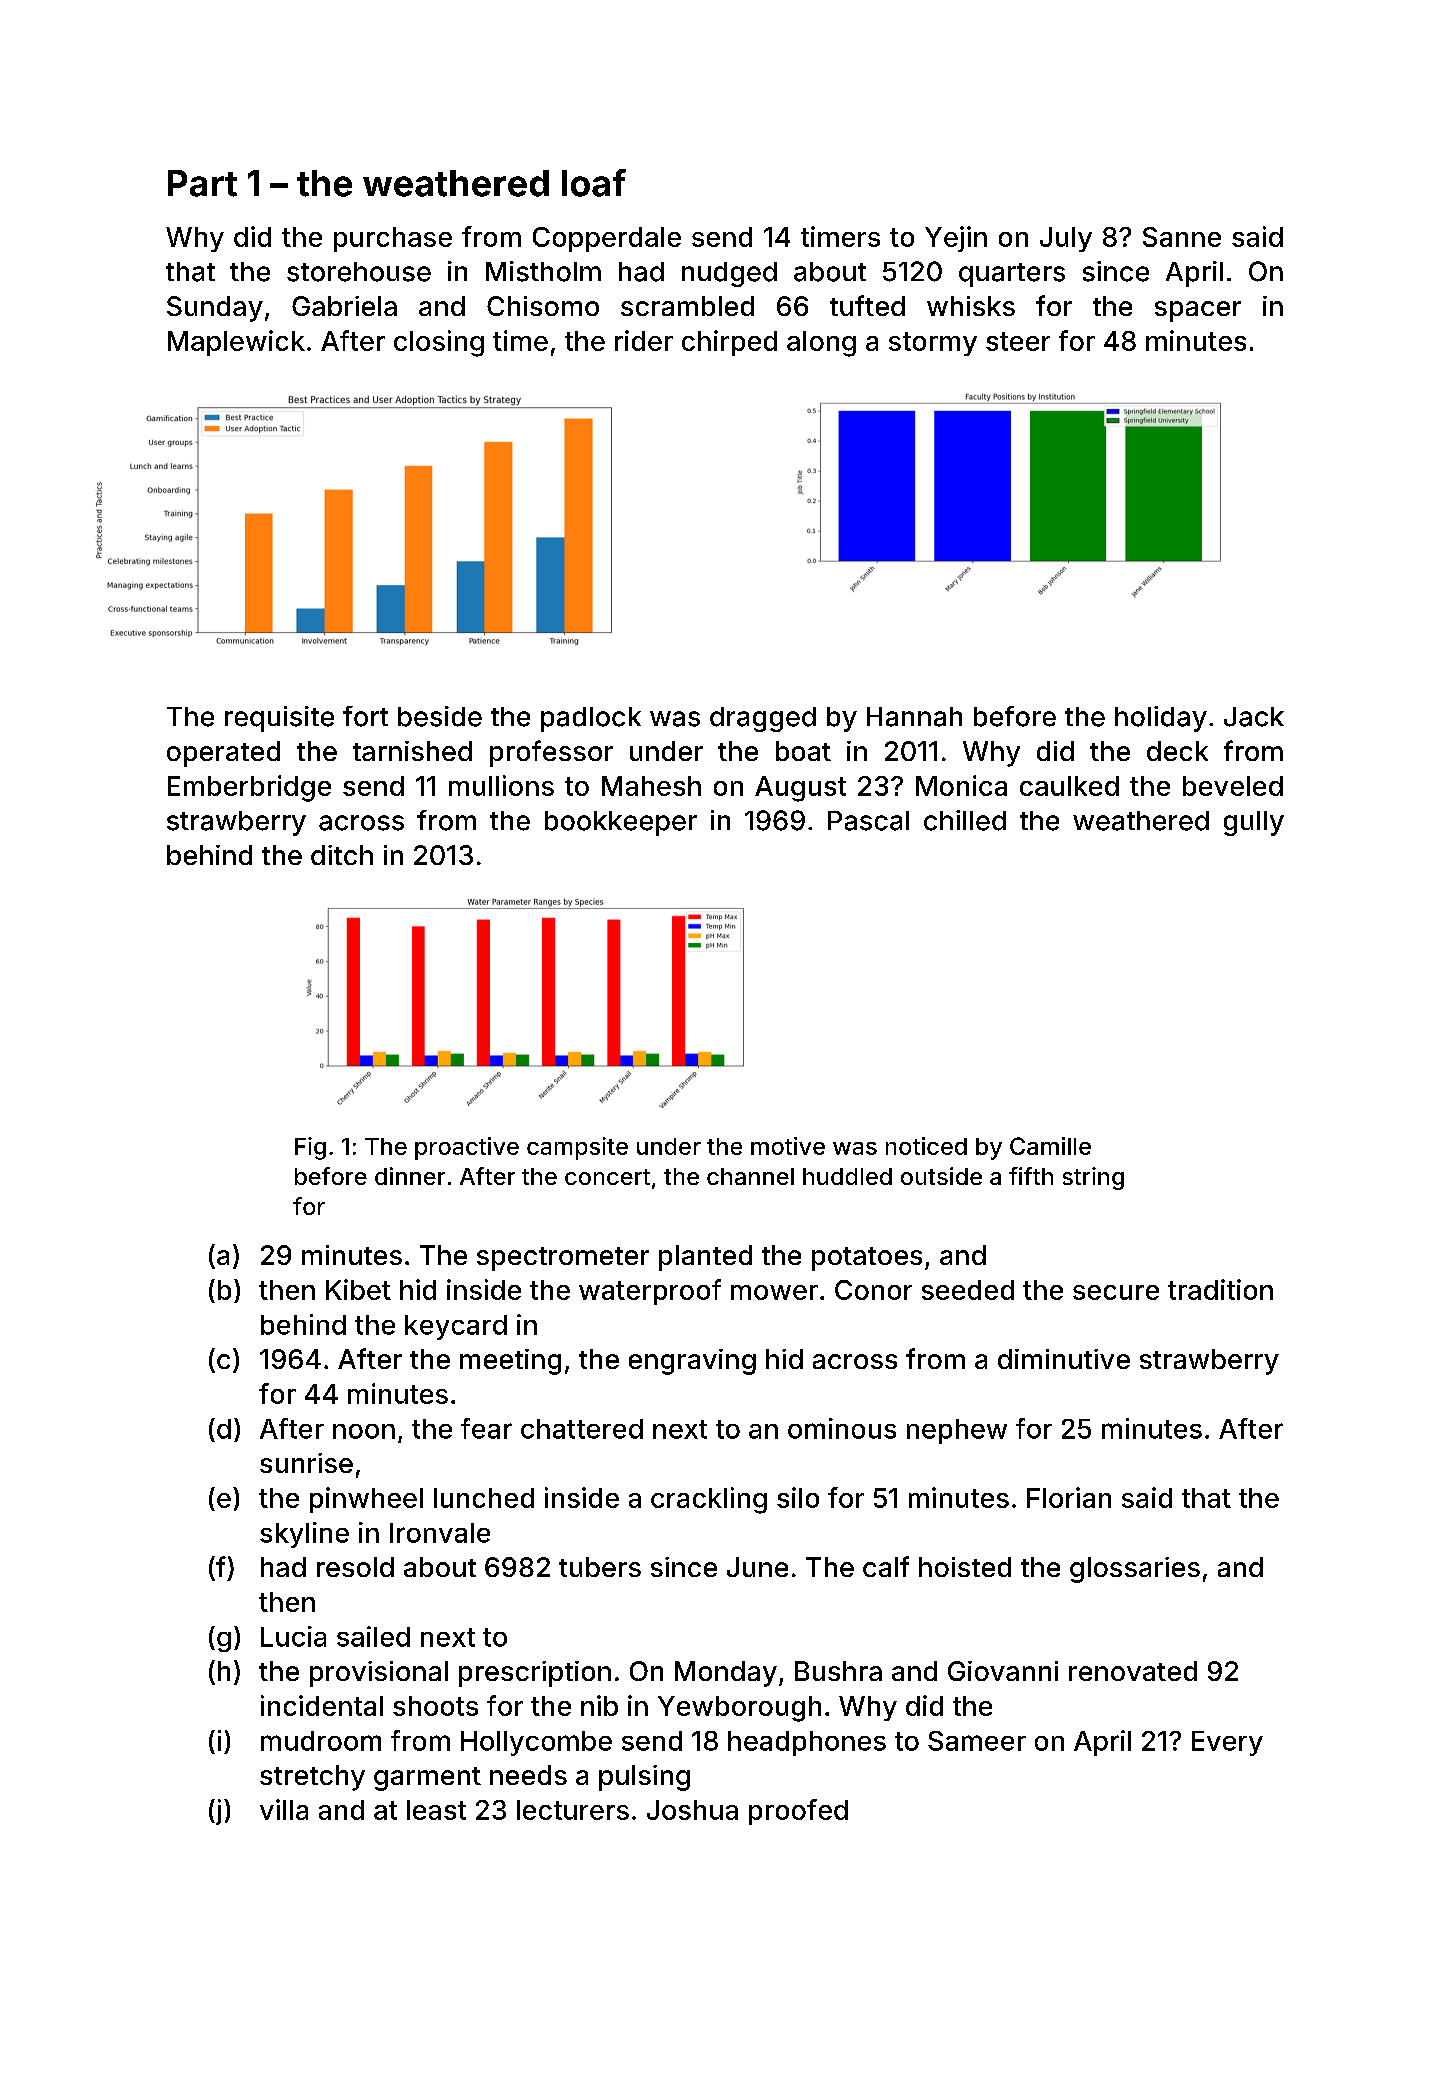 This image has width=1450, height=2100. What do you see at coordinates (1182, 237) in the image?
I see `Sanne` at bounding box center [1182, 237].
